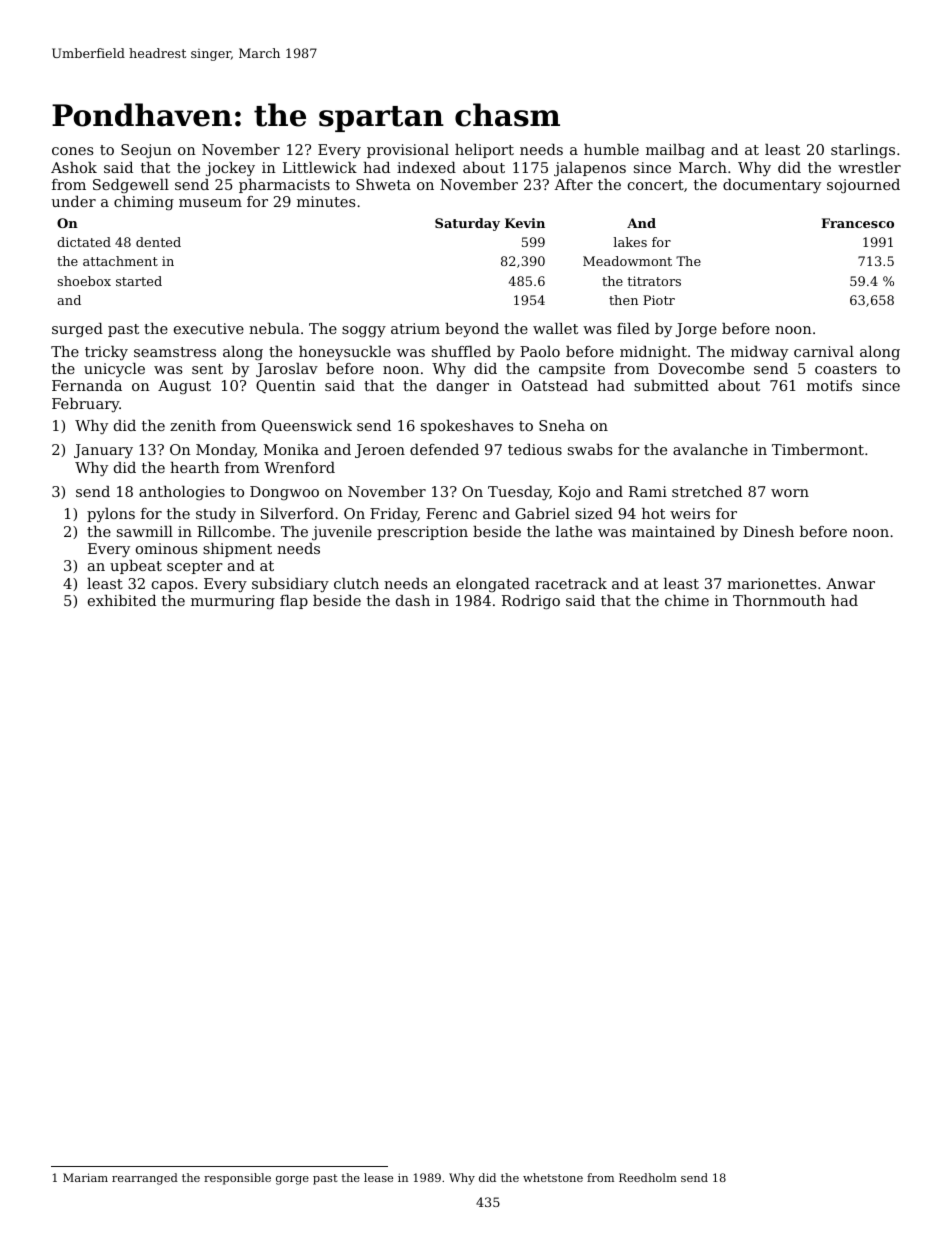 This document has height=1233, width=952. Describe the element at coordinates (656, 185) in the document. I see `concert` at that location.
